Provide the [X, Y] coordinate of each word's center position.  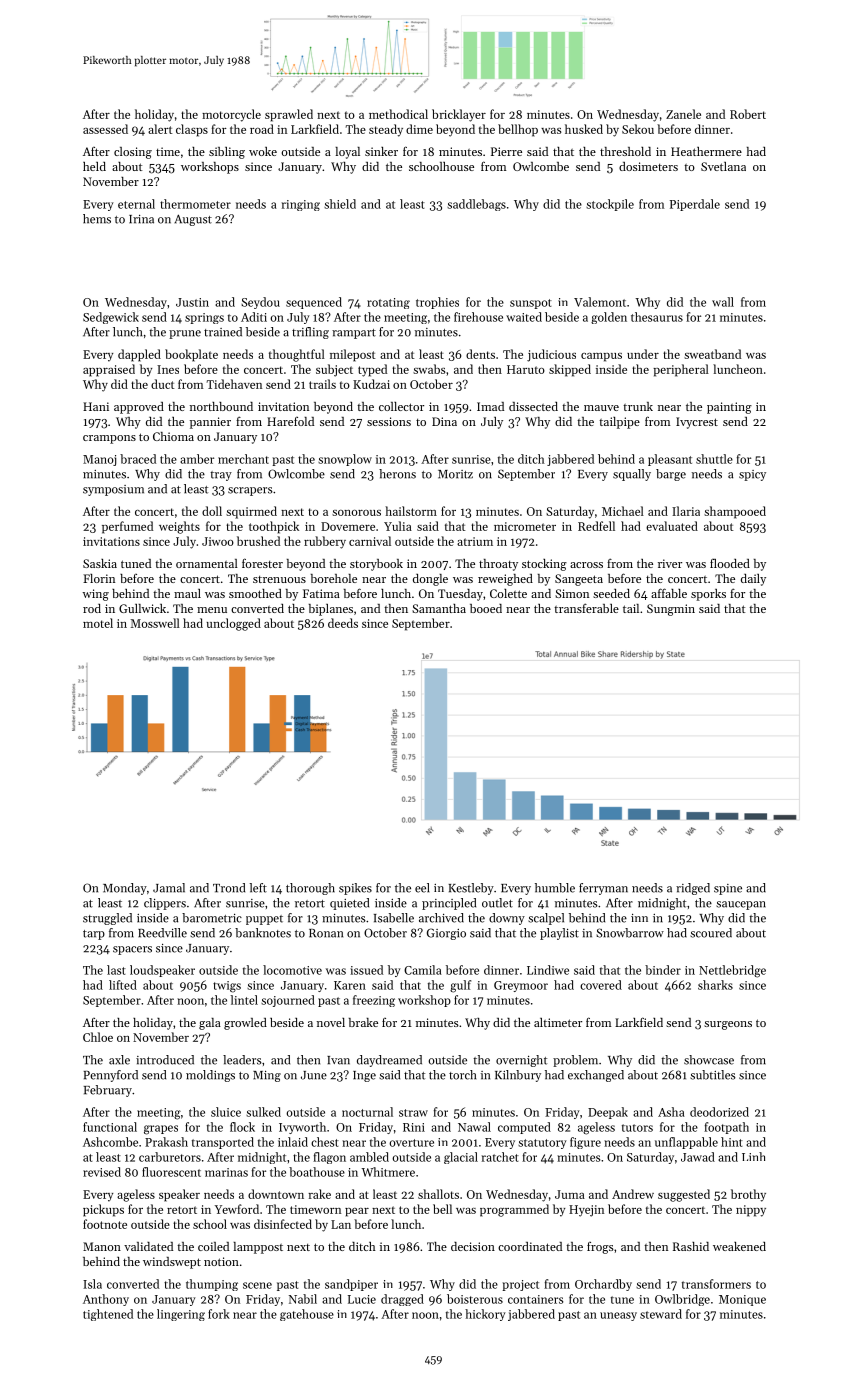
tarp [94, 935]
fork [219, 1314]
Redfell [596, 526]
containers [535, 1299]
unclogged [234, 624]
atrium [475, 541]
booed [486, 608]
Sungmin [671, 610]
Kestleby [471, 889]
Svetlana [723, 166]
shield [340, 204]
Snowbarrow [630, 933]
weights [179, 527]
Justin [192, 302]
